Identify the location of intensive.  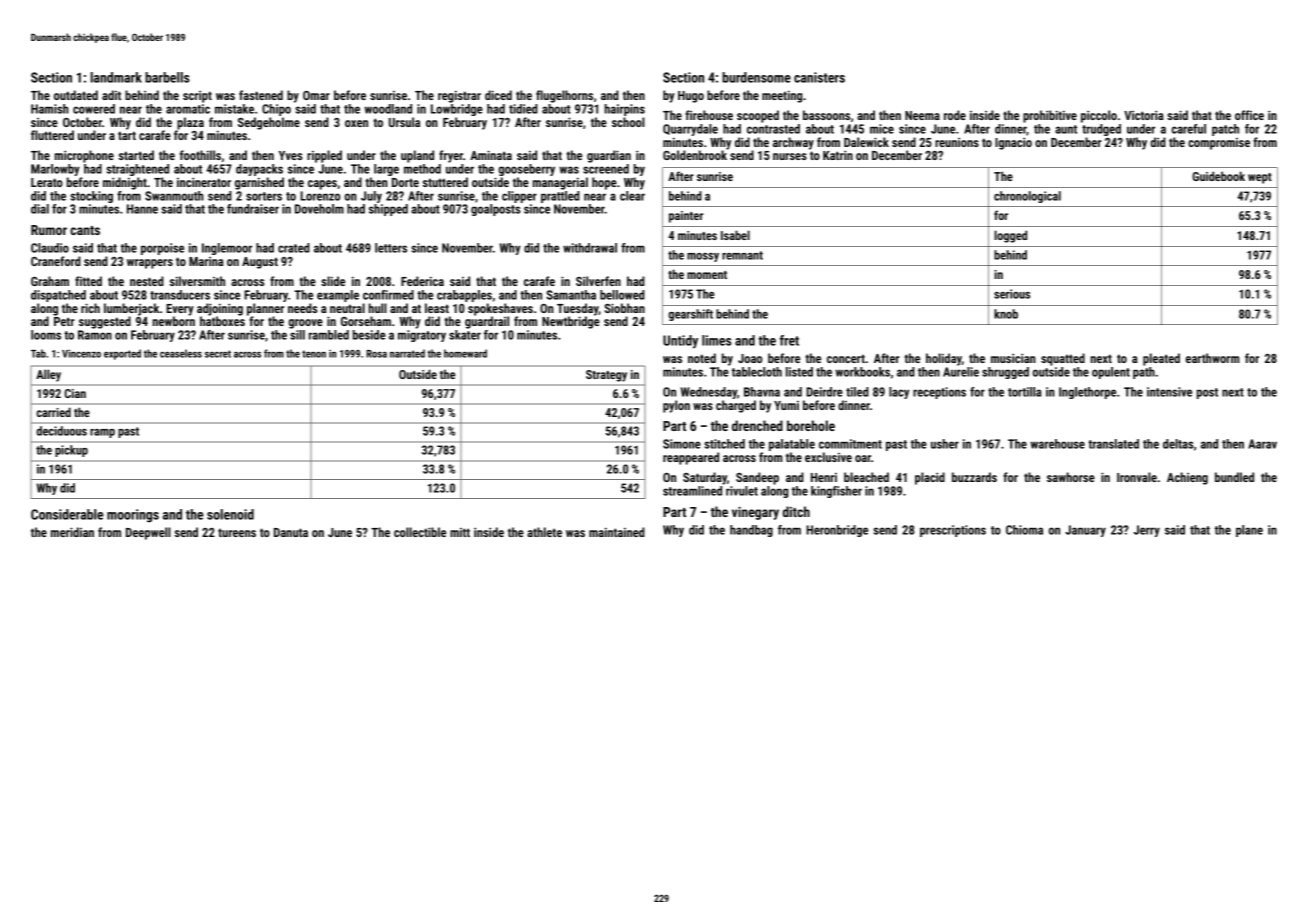
(1169, 392).
